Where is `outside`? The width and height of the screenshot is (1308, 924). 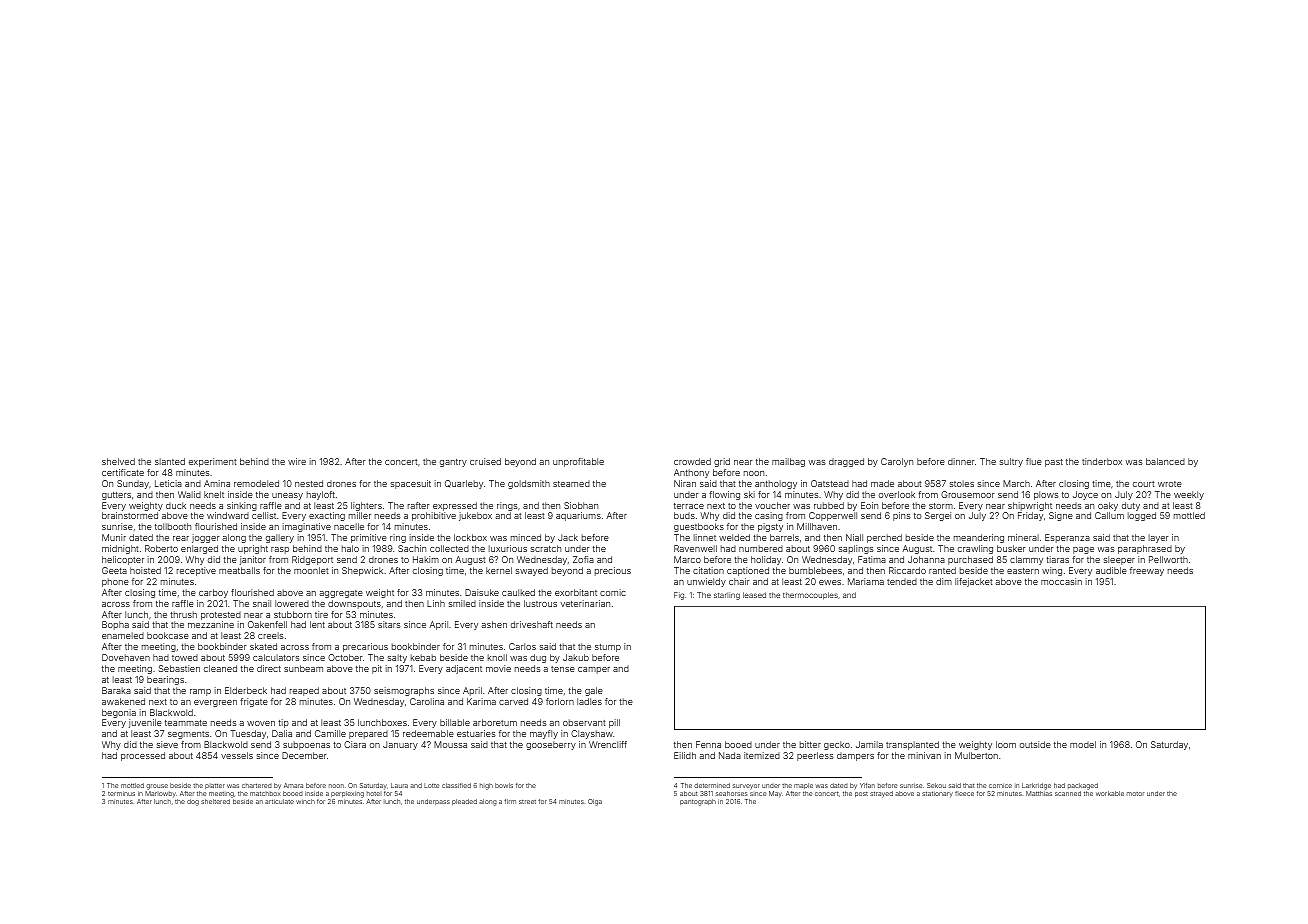
outside is located at coordinates (1035, 744).
